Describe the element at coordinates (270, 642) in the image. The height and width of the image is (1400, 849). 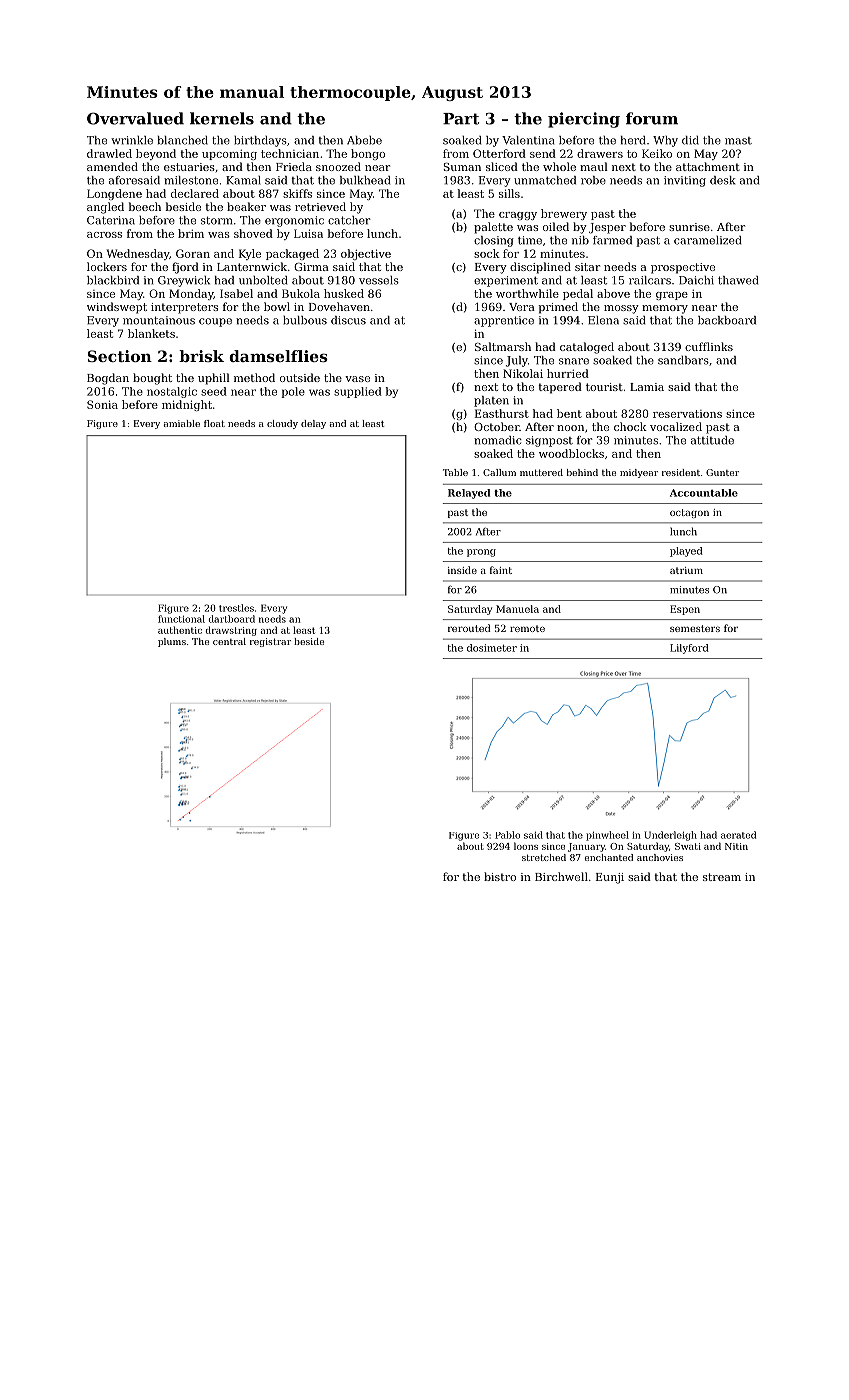
I see `registrar` at that location.
